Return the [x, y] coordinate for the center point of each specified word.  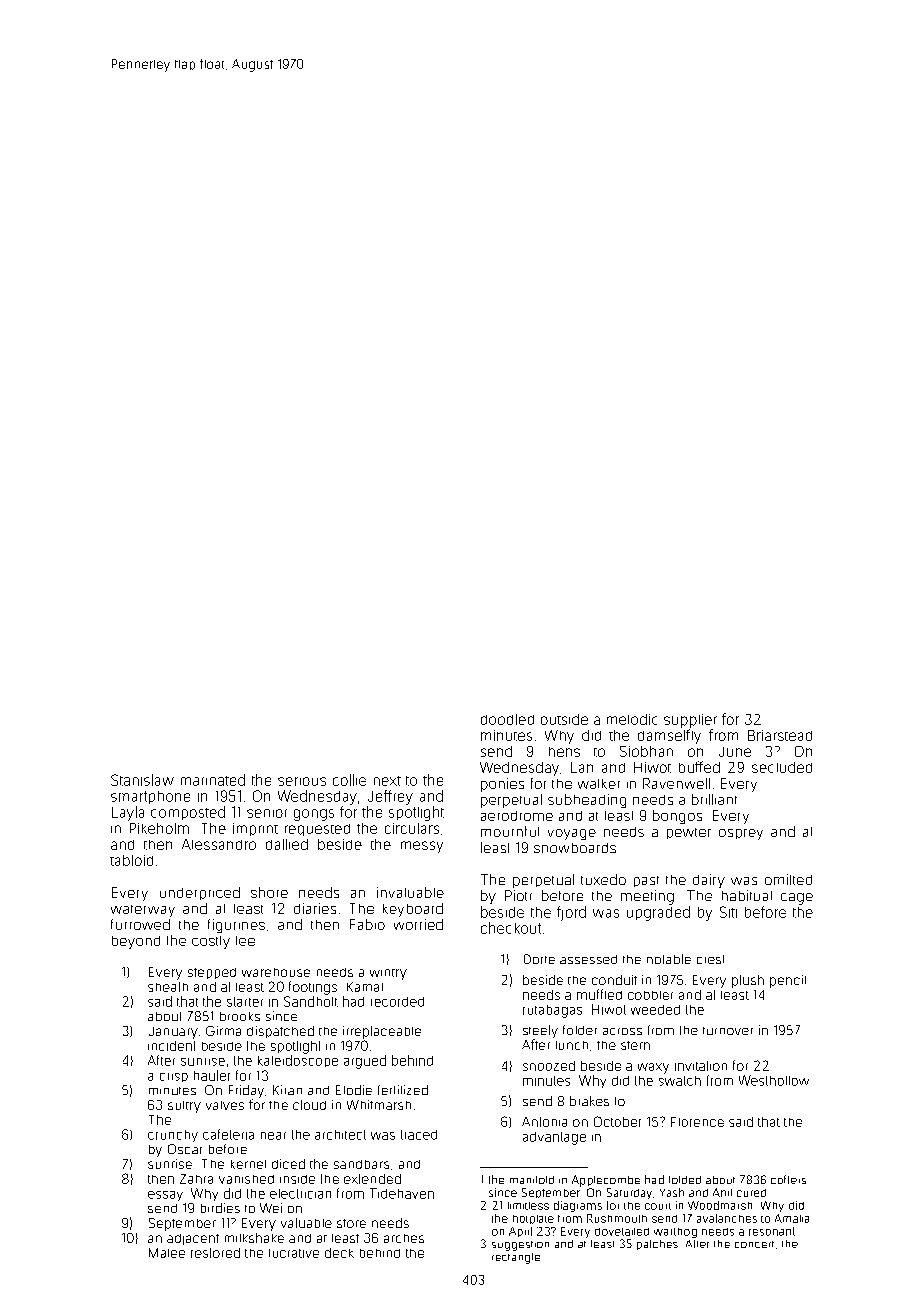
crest [710, 959]
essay [165, 1196]
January [173, 1033]
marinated [213, 780]
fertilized [403, 1090]
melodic [632, 719]
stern [635, 1045]
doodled [507, 719]
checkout [511, 928]
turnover [728, 1031]
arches [404, 1238]
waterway [143, 911]
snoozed [549, 1066]
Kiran [287, 1090]
